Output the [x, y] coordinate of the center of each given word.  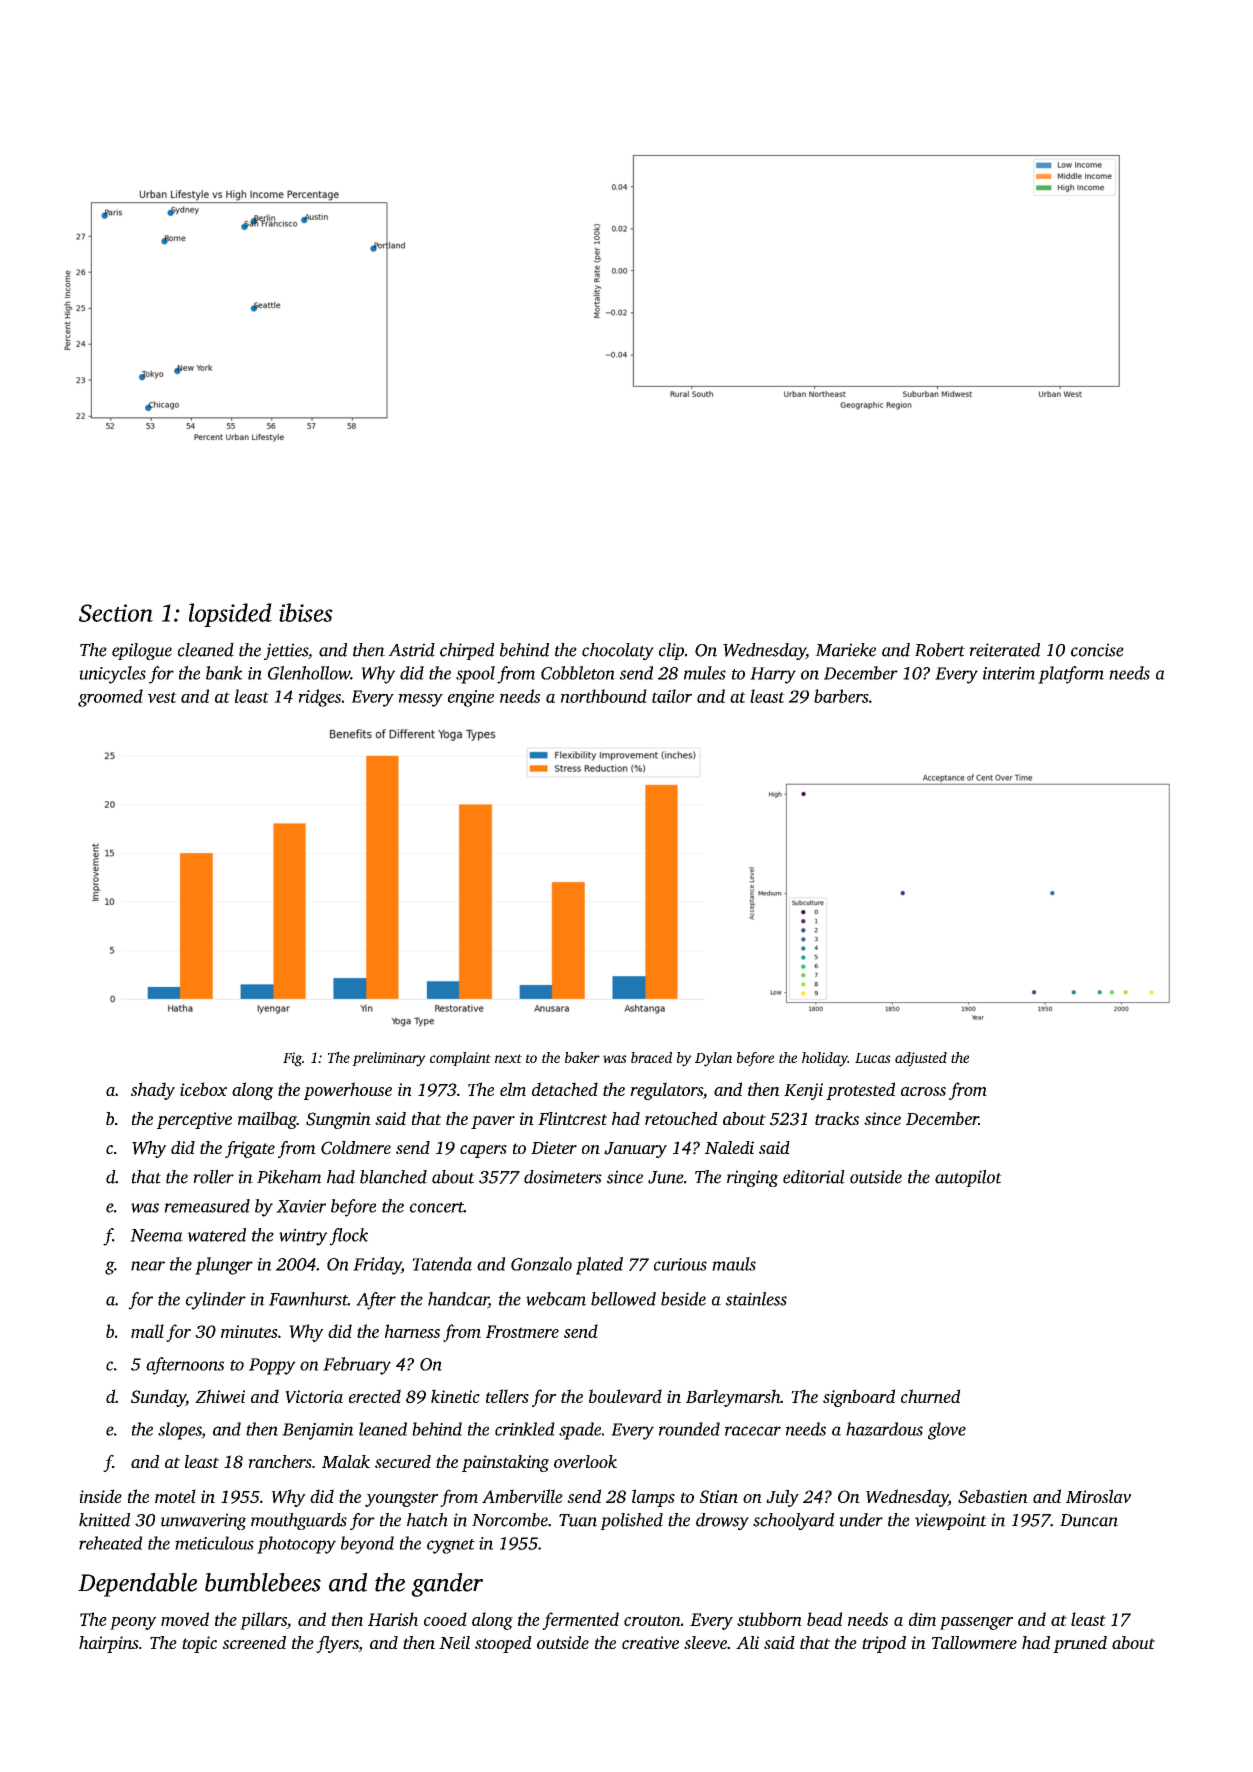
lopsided [230, 615]
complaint [460, 1059]
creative [650, 1642]
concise [1097, 650]
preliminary [389, 1059]
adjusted [921, 1059]
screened [254, 1642]
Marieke [845, 650]
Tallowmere [974, 1642]
